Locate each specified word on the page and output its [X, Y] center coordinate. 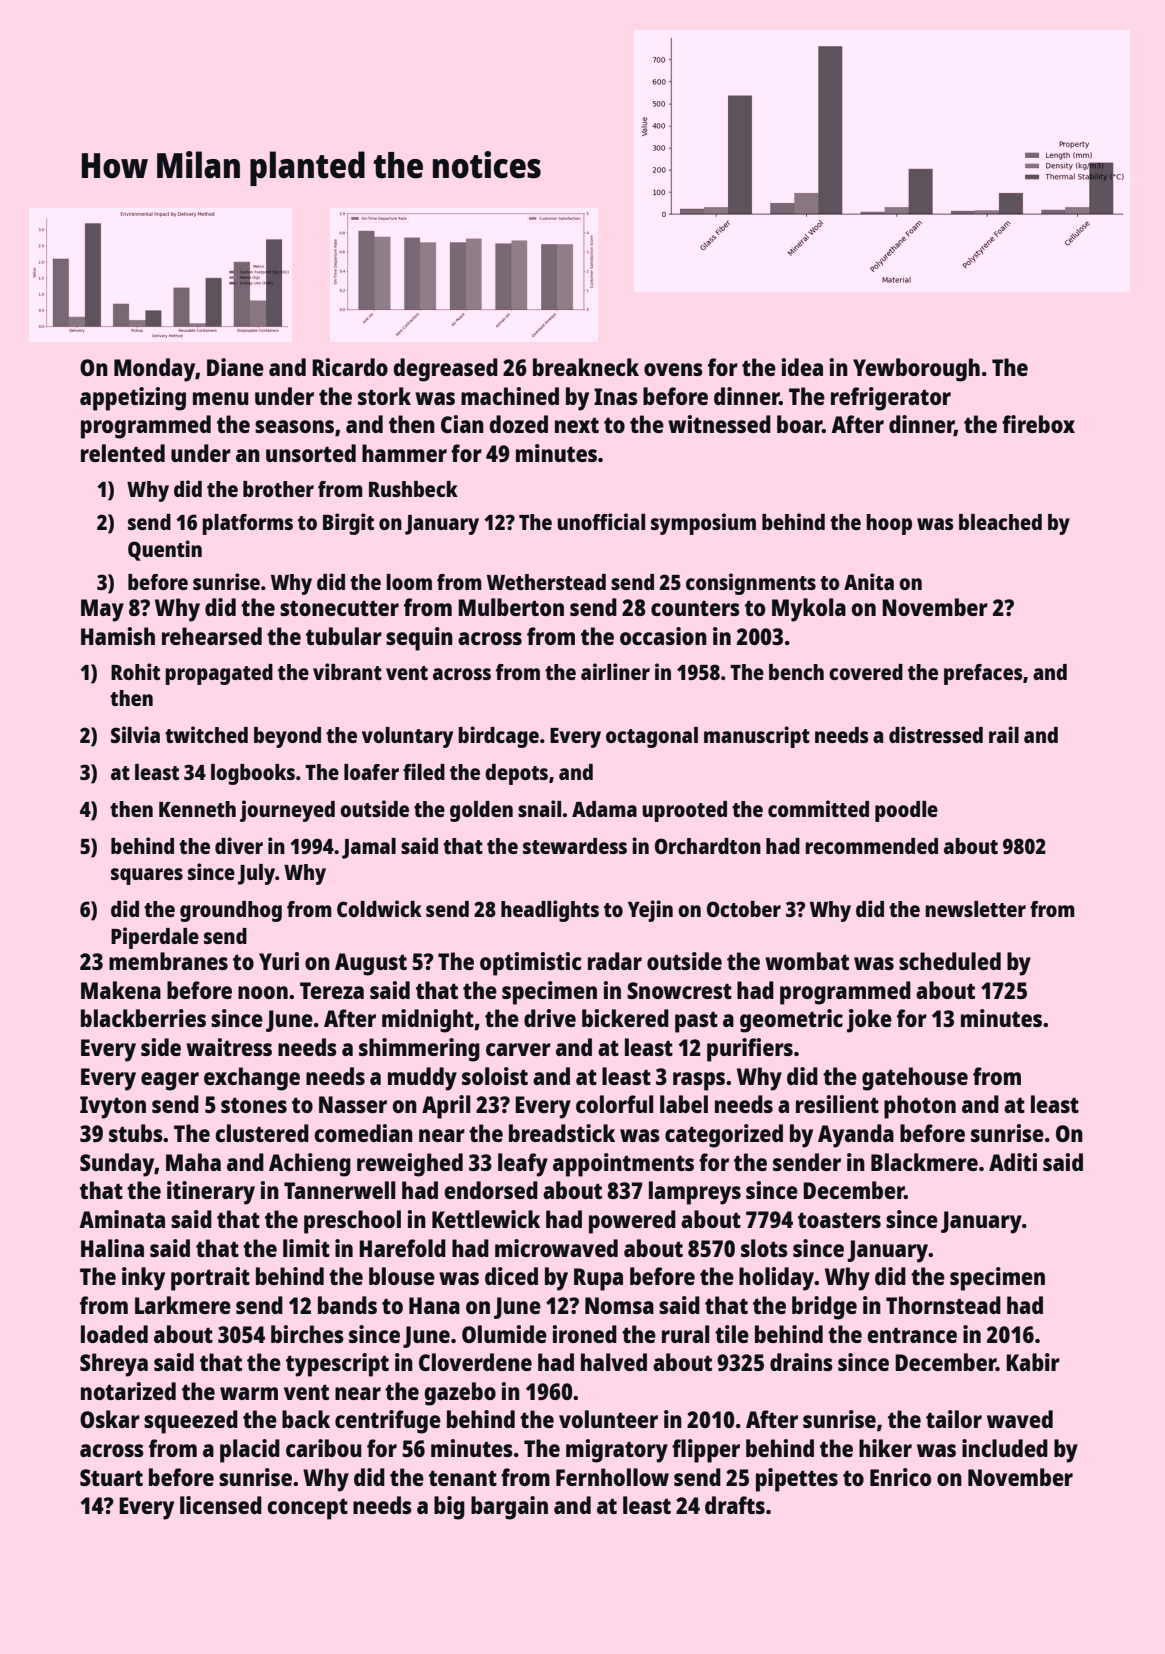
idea [802, 367]
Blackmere [924, 1162]
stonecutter [339, 608]
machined [510, 396]
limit [306, 1248]
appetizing [133, 399]
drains [801, 1362]
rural [686, 1334]
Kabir [1033, 1362]
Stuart [111, 1477]
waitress [229, 1047]
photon [920, 1107]
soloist [495, 1076]
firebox [1038, 424]
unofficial [601, 521]
